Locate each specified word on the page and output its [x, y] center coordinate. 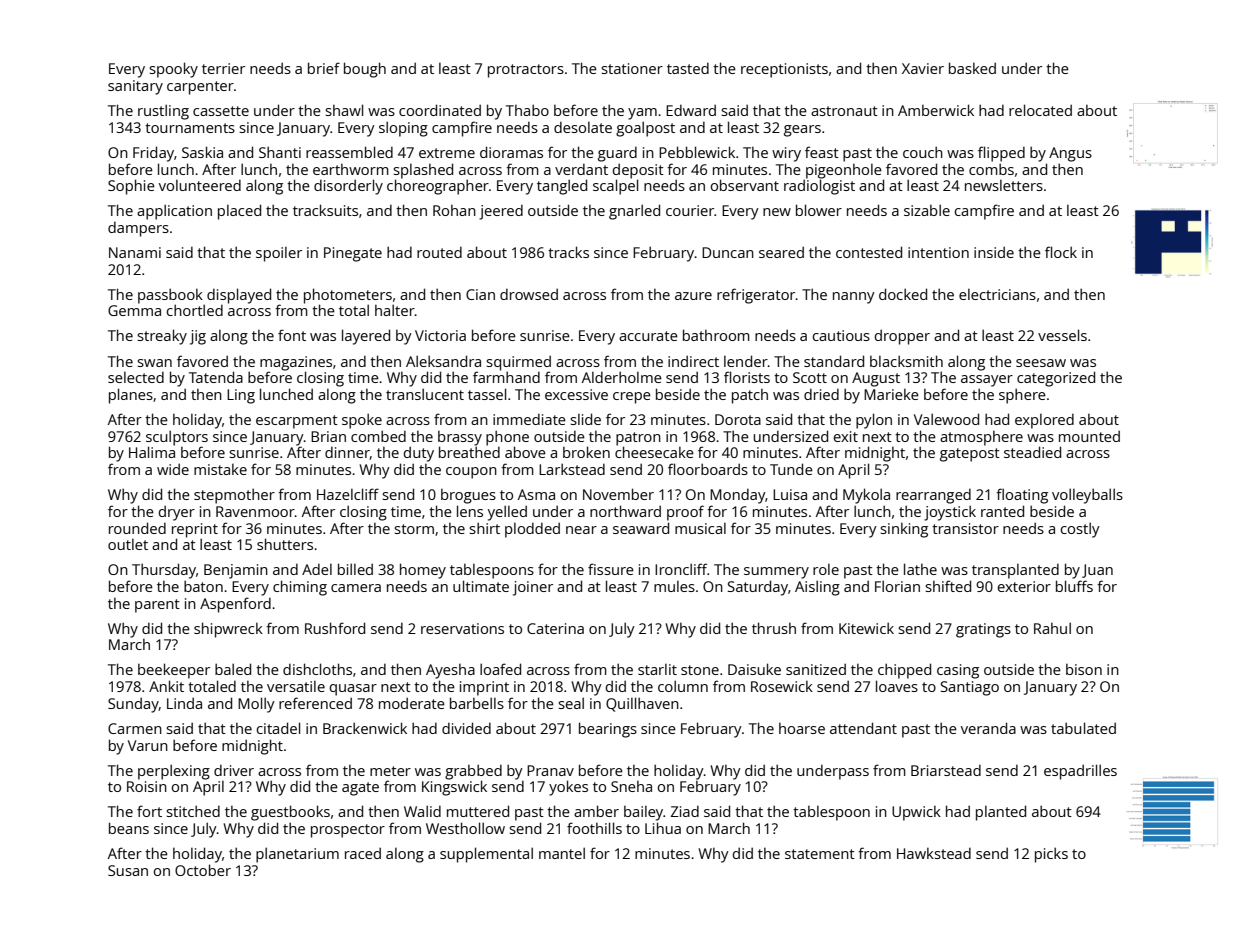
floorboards [708, 469]
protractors [526, 71]
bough [365, 70]
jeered [501, 212]
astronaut [844, 111]
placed [239, 212]
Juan [1097, 571]
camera [356, 588]
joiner [533, 588]
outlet [128, 544]
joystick [950, 513]
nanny [854, 298]
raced [363, 853]
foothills [594, 828]
